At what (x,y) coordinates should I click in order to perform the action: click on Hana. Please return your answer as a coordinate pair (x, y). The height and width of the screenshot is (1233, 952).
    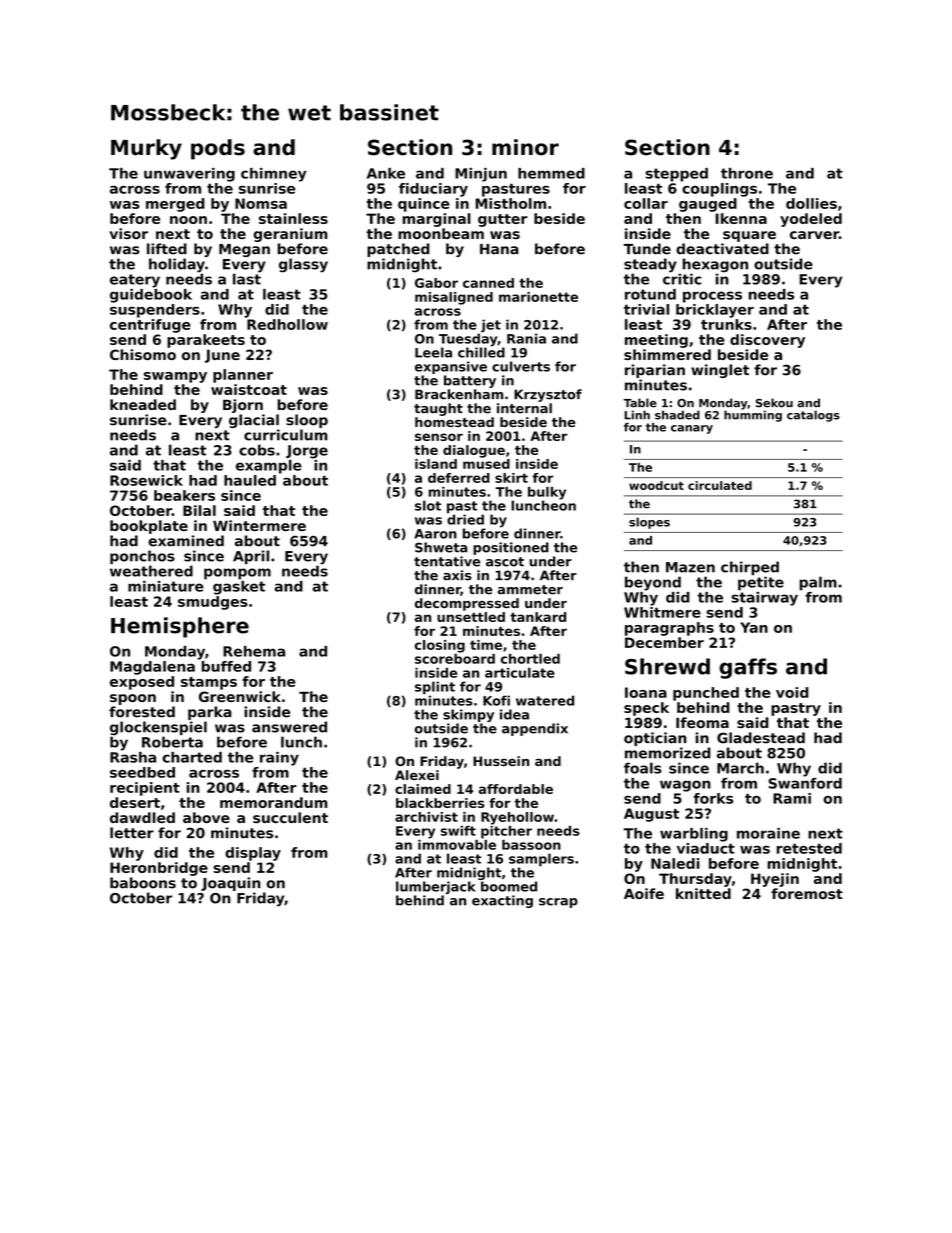
    Looking at the image, I should click on (499, 249).
